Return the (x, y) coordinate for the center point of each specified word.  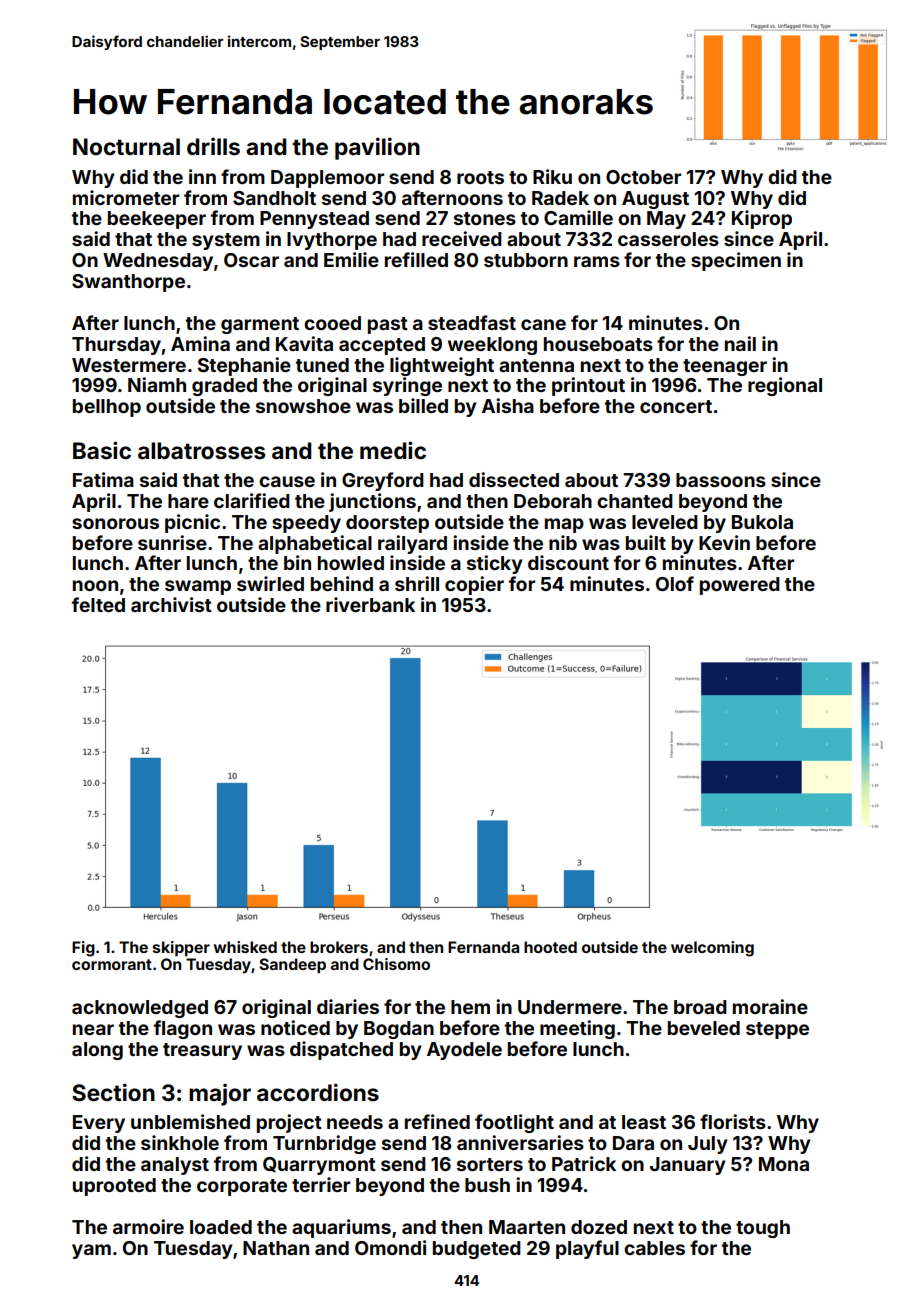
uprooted (114, 1187)
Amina (200, 343)
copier (474, 585)
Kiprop (762, 219)
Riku (552, 176)
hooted (550, 947)
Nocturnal (126, 147)
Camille (578, 217)
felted (98, 604)
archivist (171, 604)
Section (113, 1092)
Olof (675, 583)
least (644, 1122)
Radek (560, 198)
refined (437, 1121)
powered (740, 586)
